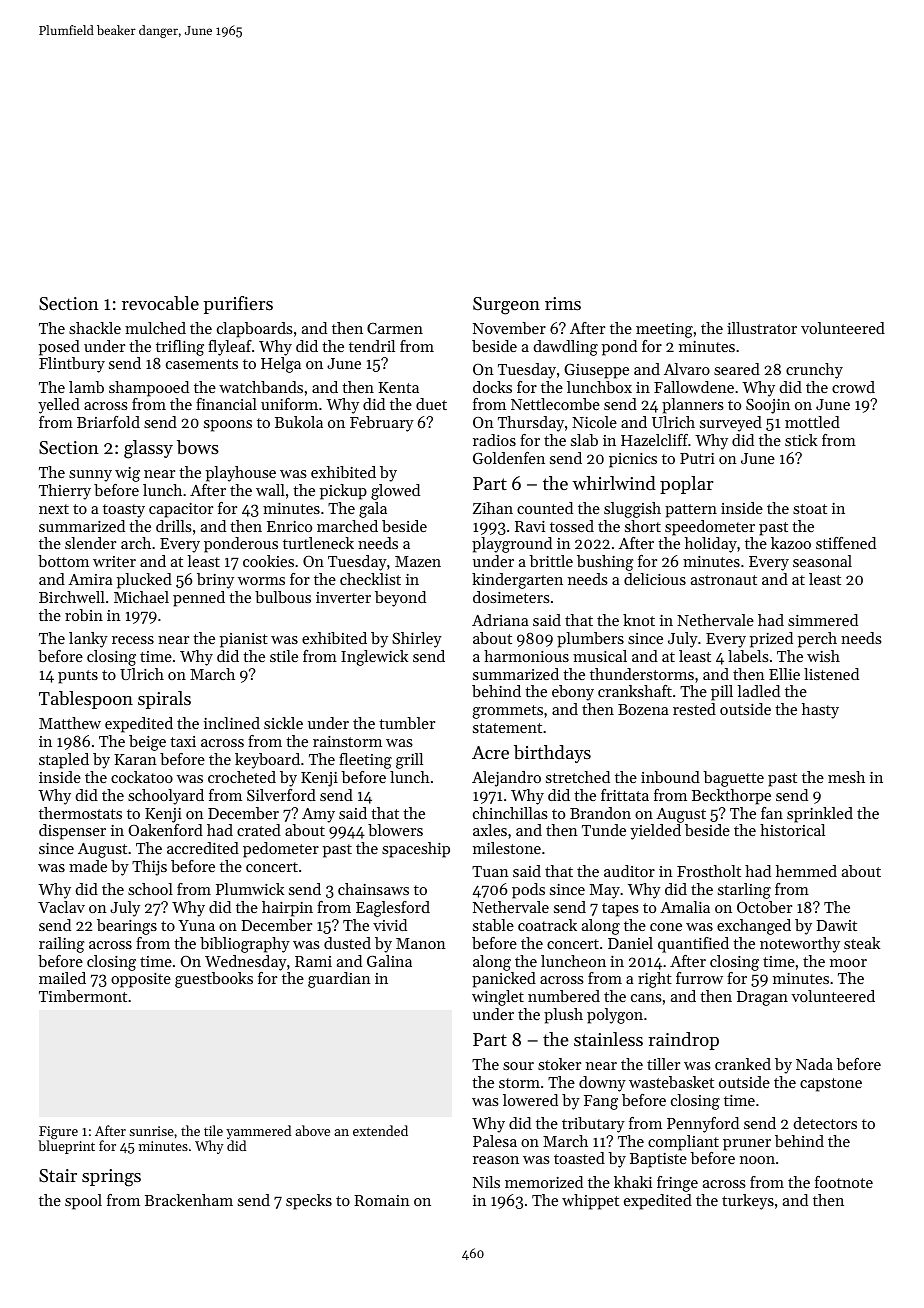  What do you see at coordinates (544, 1182) in the screenshot?
I see `memorized` at bounding box center [544, 1182].
